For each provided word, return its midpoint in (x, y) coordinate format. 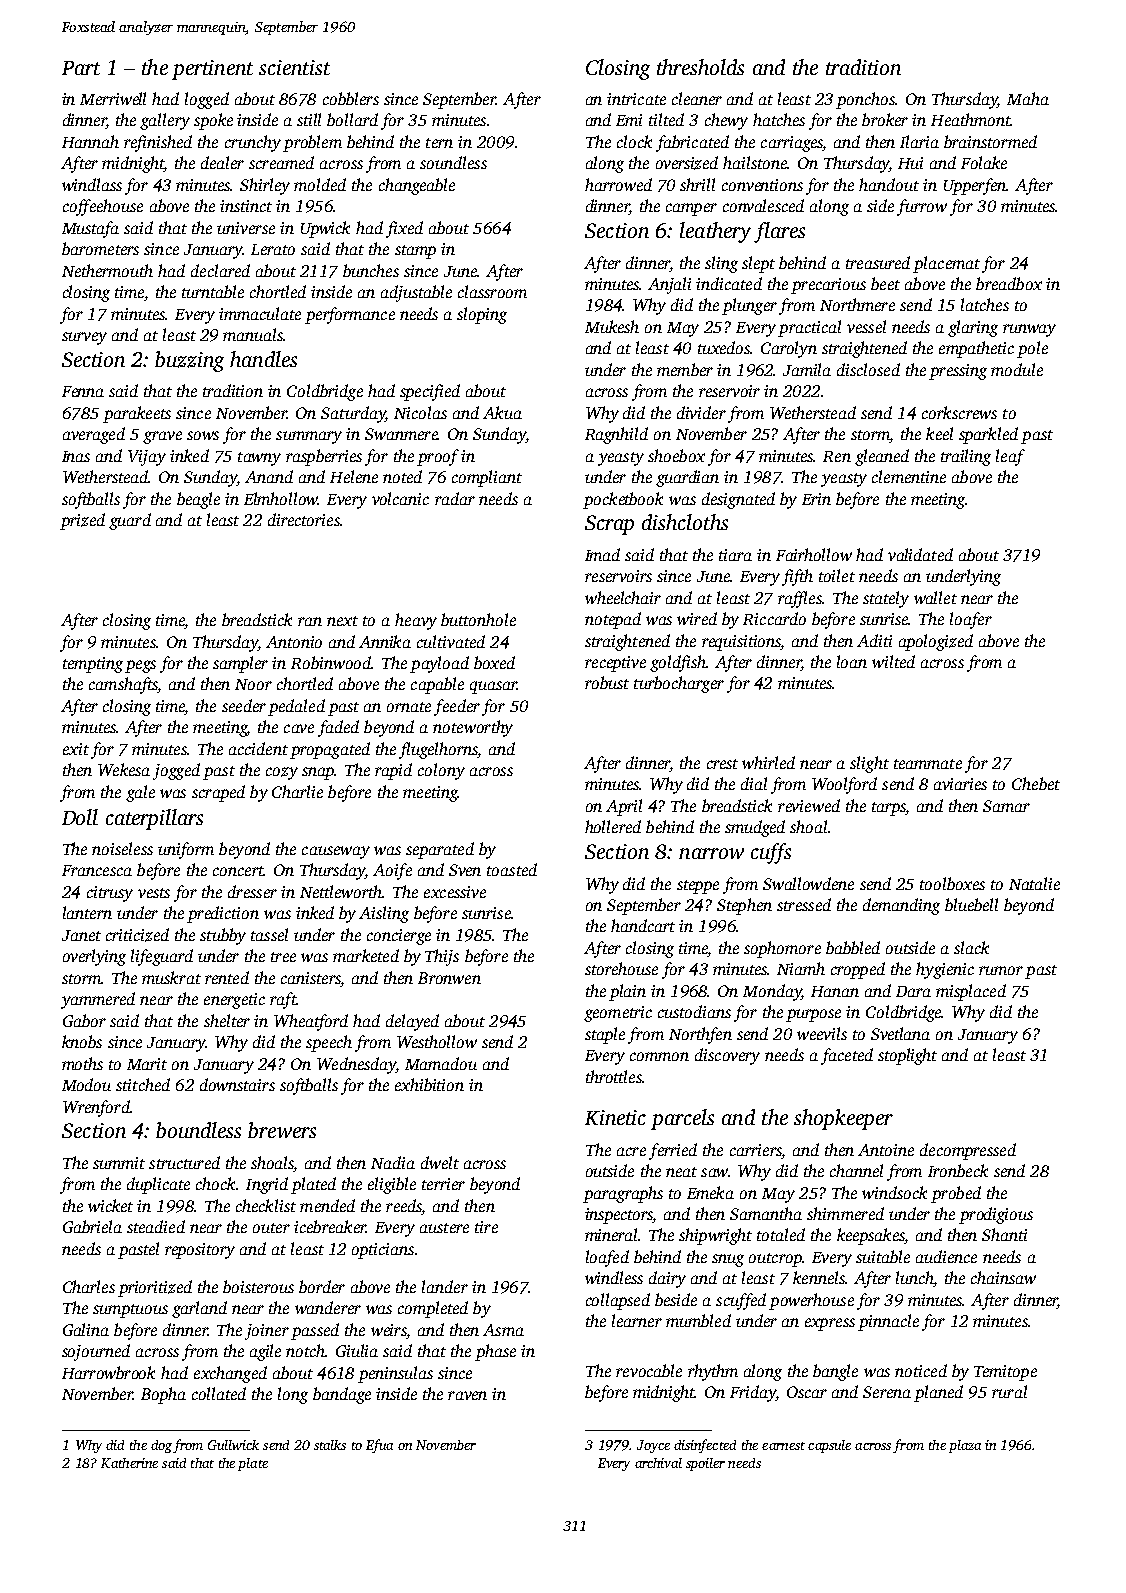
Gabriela (92, 1226)
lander (445, 1286)
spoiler (705, 1464)
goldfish (678, 663)
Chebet (1036, 783)
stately (886, 599)
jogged (176, 771)
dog (161, 1446)
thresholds (700, 67)
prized (82, 521)
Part (81, 68)
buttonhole (478, 619)
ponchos (866, 100)
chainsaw (1003, 1277)
